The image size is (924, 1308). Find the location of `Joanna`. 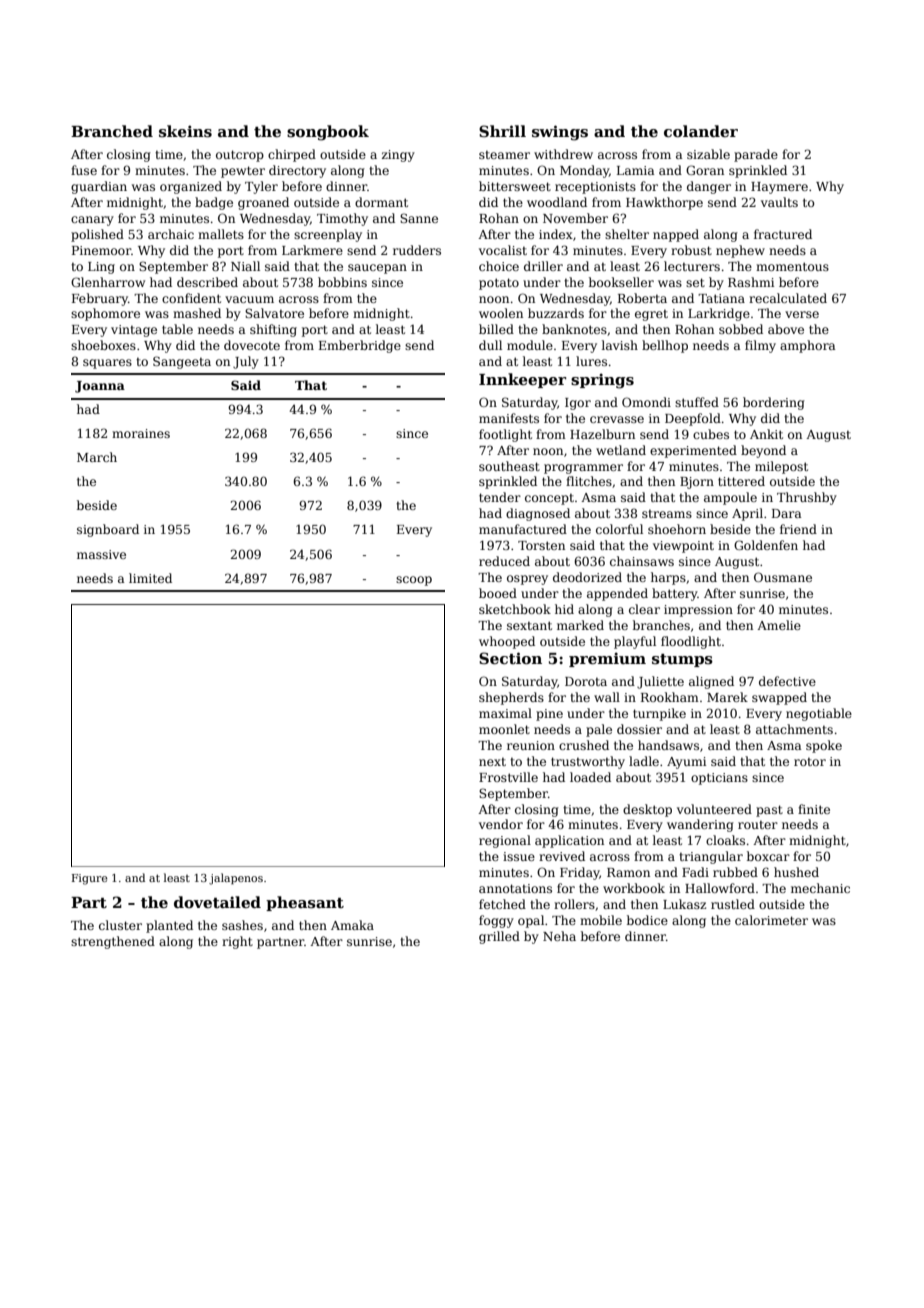

Joanna is located at coordinates (100, 387).
